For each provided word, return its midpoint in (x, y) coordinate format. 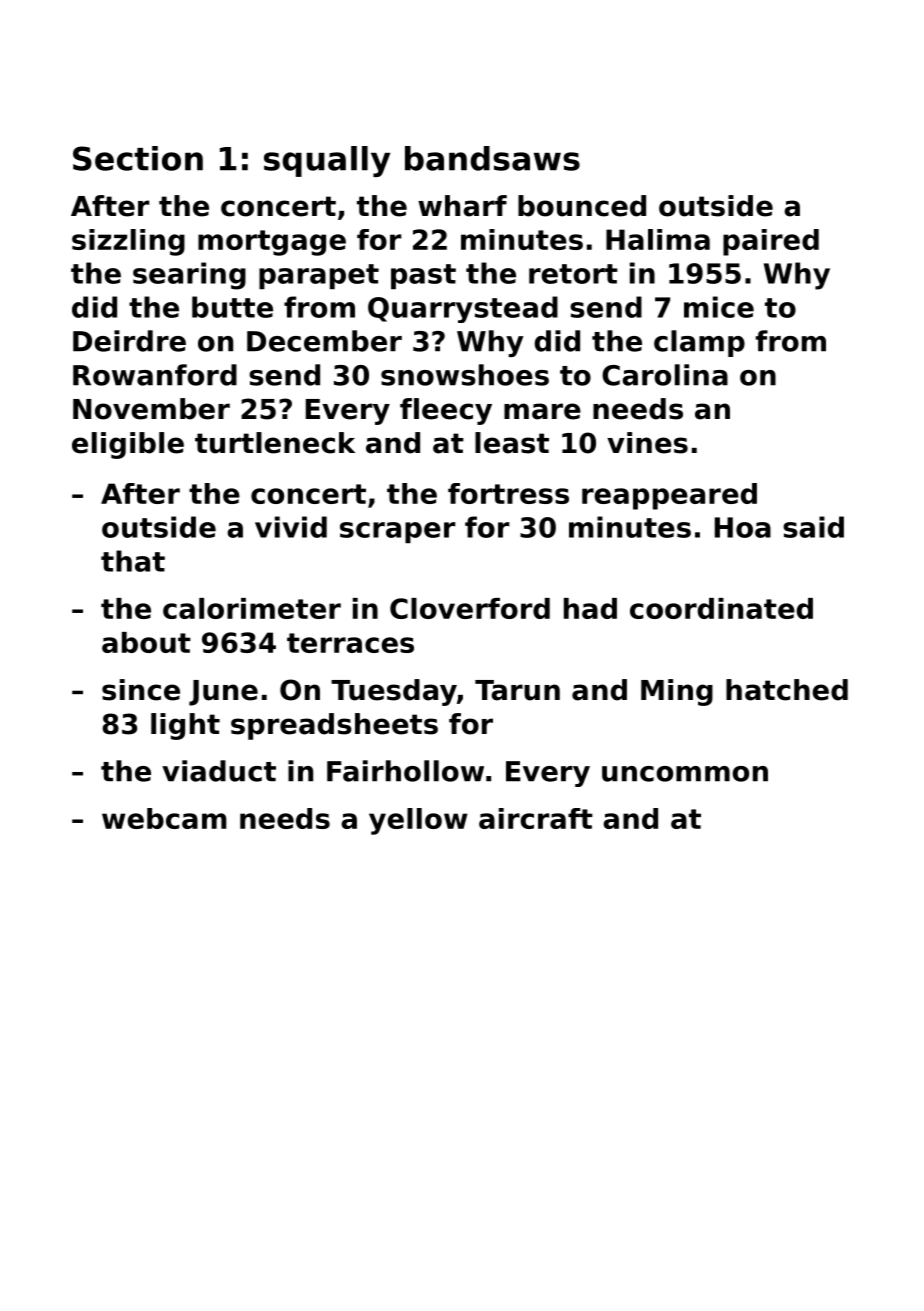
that (133, 561)
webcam (164, 818)
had (590, 608)
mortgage (272, 243)
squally (327, 161)
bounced (582, 206)
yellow (418, 821)
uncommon (685, 774)
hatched (787, 690)
